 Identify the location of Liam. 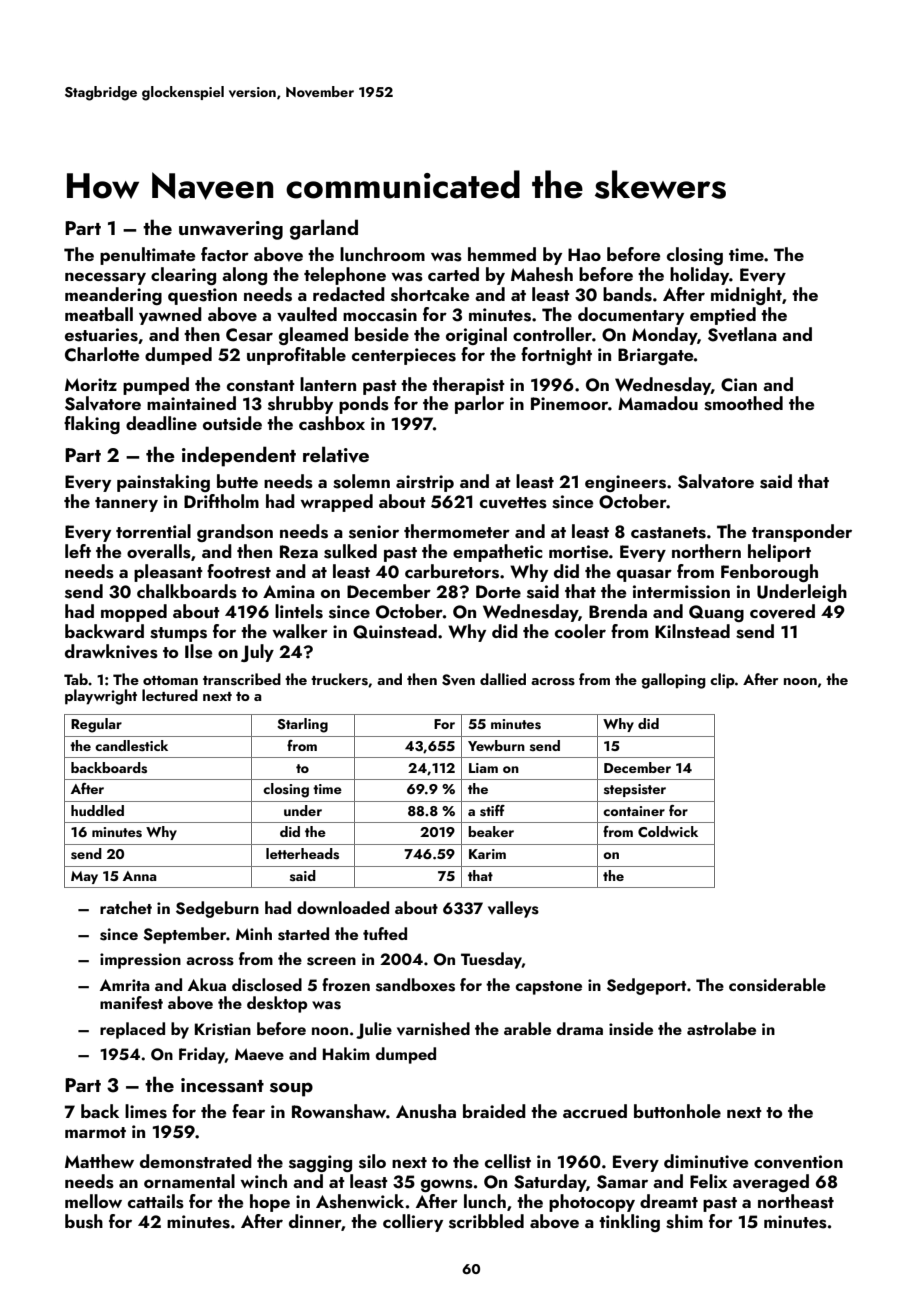
(483, 768).
